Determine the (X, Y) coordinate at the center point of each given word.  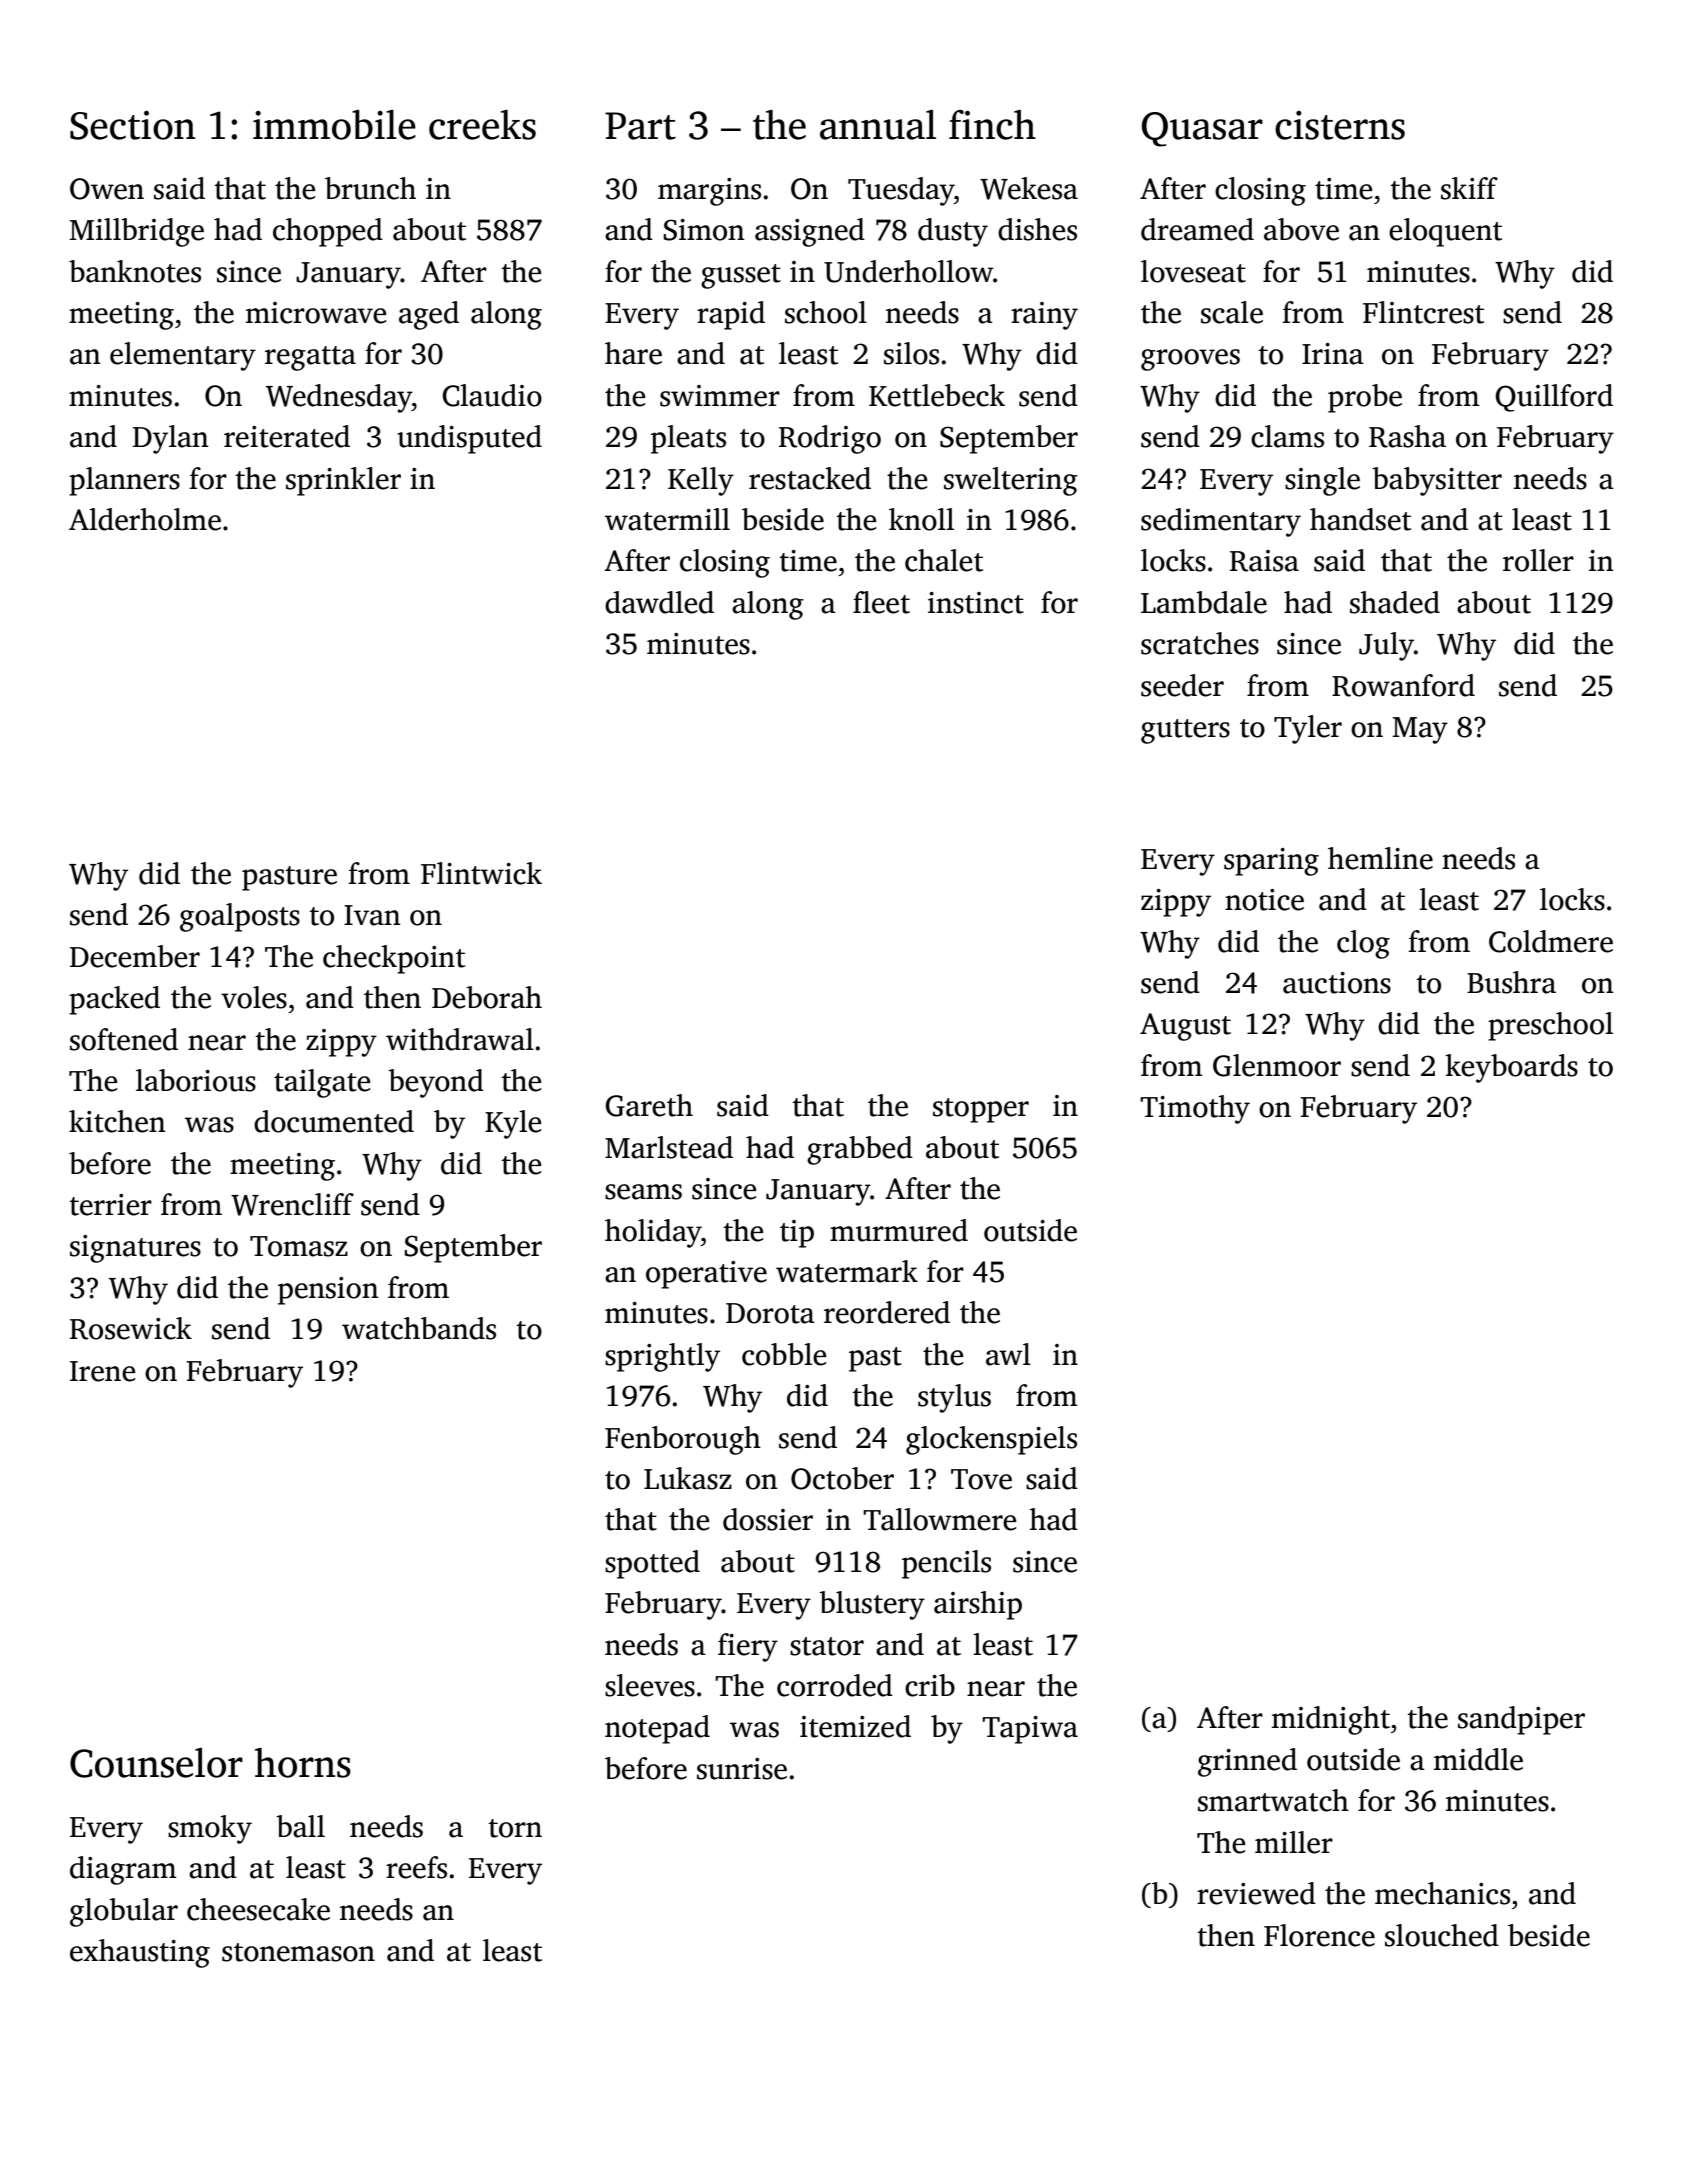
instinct (976, 603)
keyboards (1511, 1068)
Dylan (171, 439)
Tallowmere (939, 1519)
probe (1365, 398)
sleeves (650, 1685)
